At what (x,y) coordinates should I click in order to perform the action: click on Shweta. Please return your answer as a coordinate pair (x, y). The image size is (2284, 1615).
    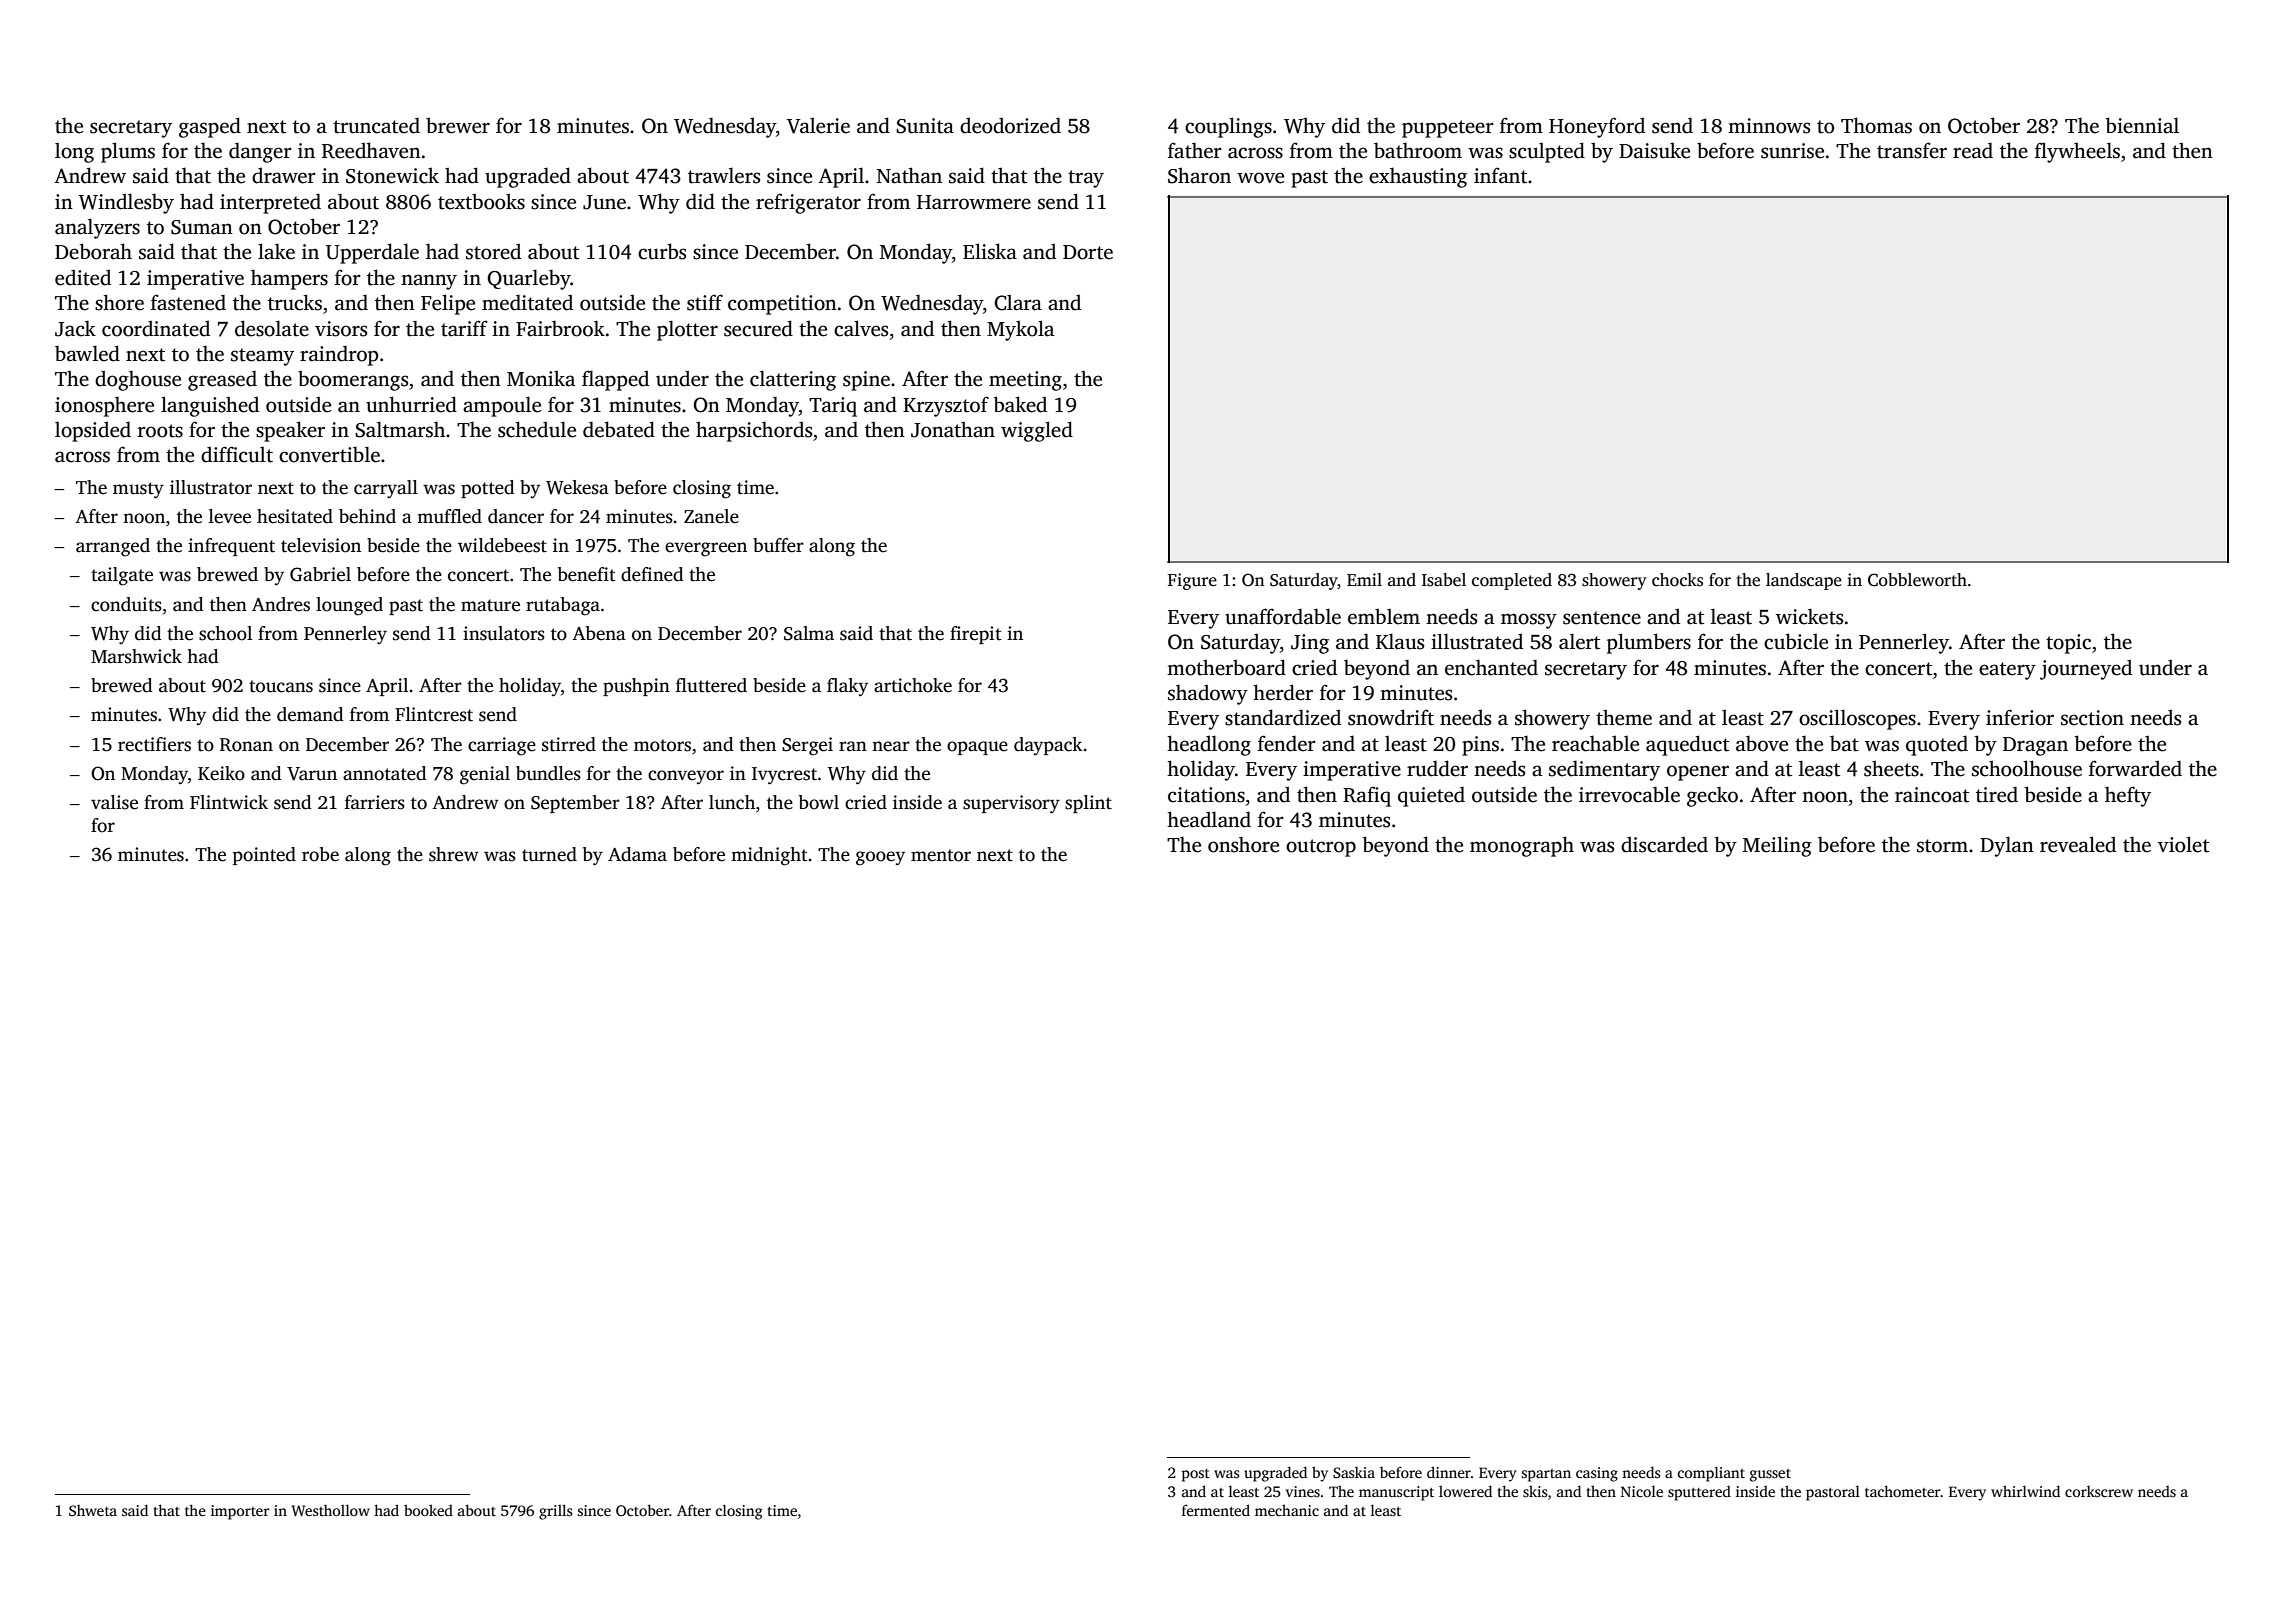
    Looking at the image, I should click on (93, 1510).
